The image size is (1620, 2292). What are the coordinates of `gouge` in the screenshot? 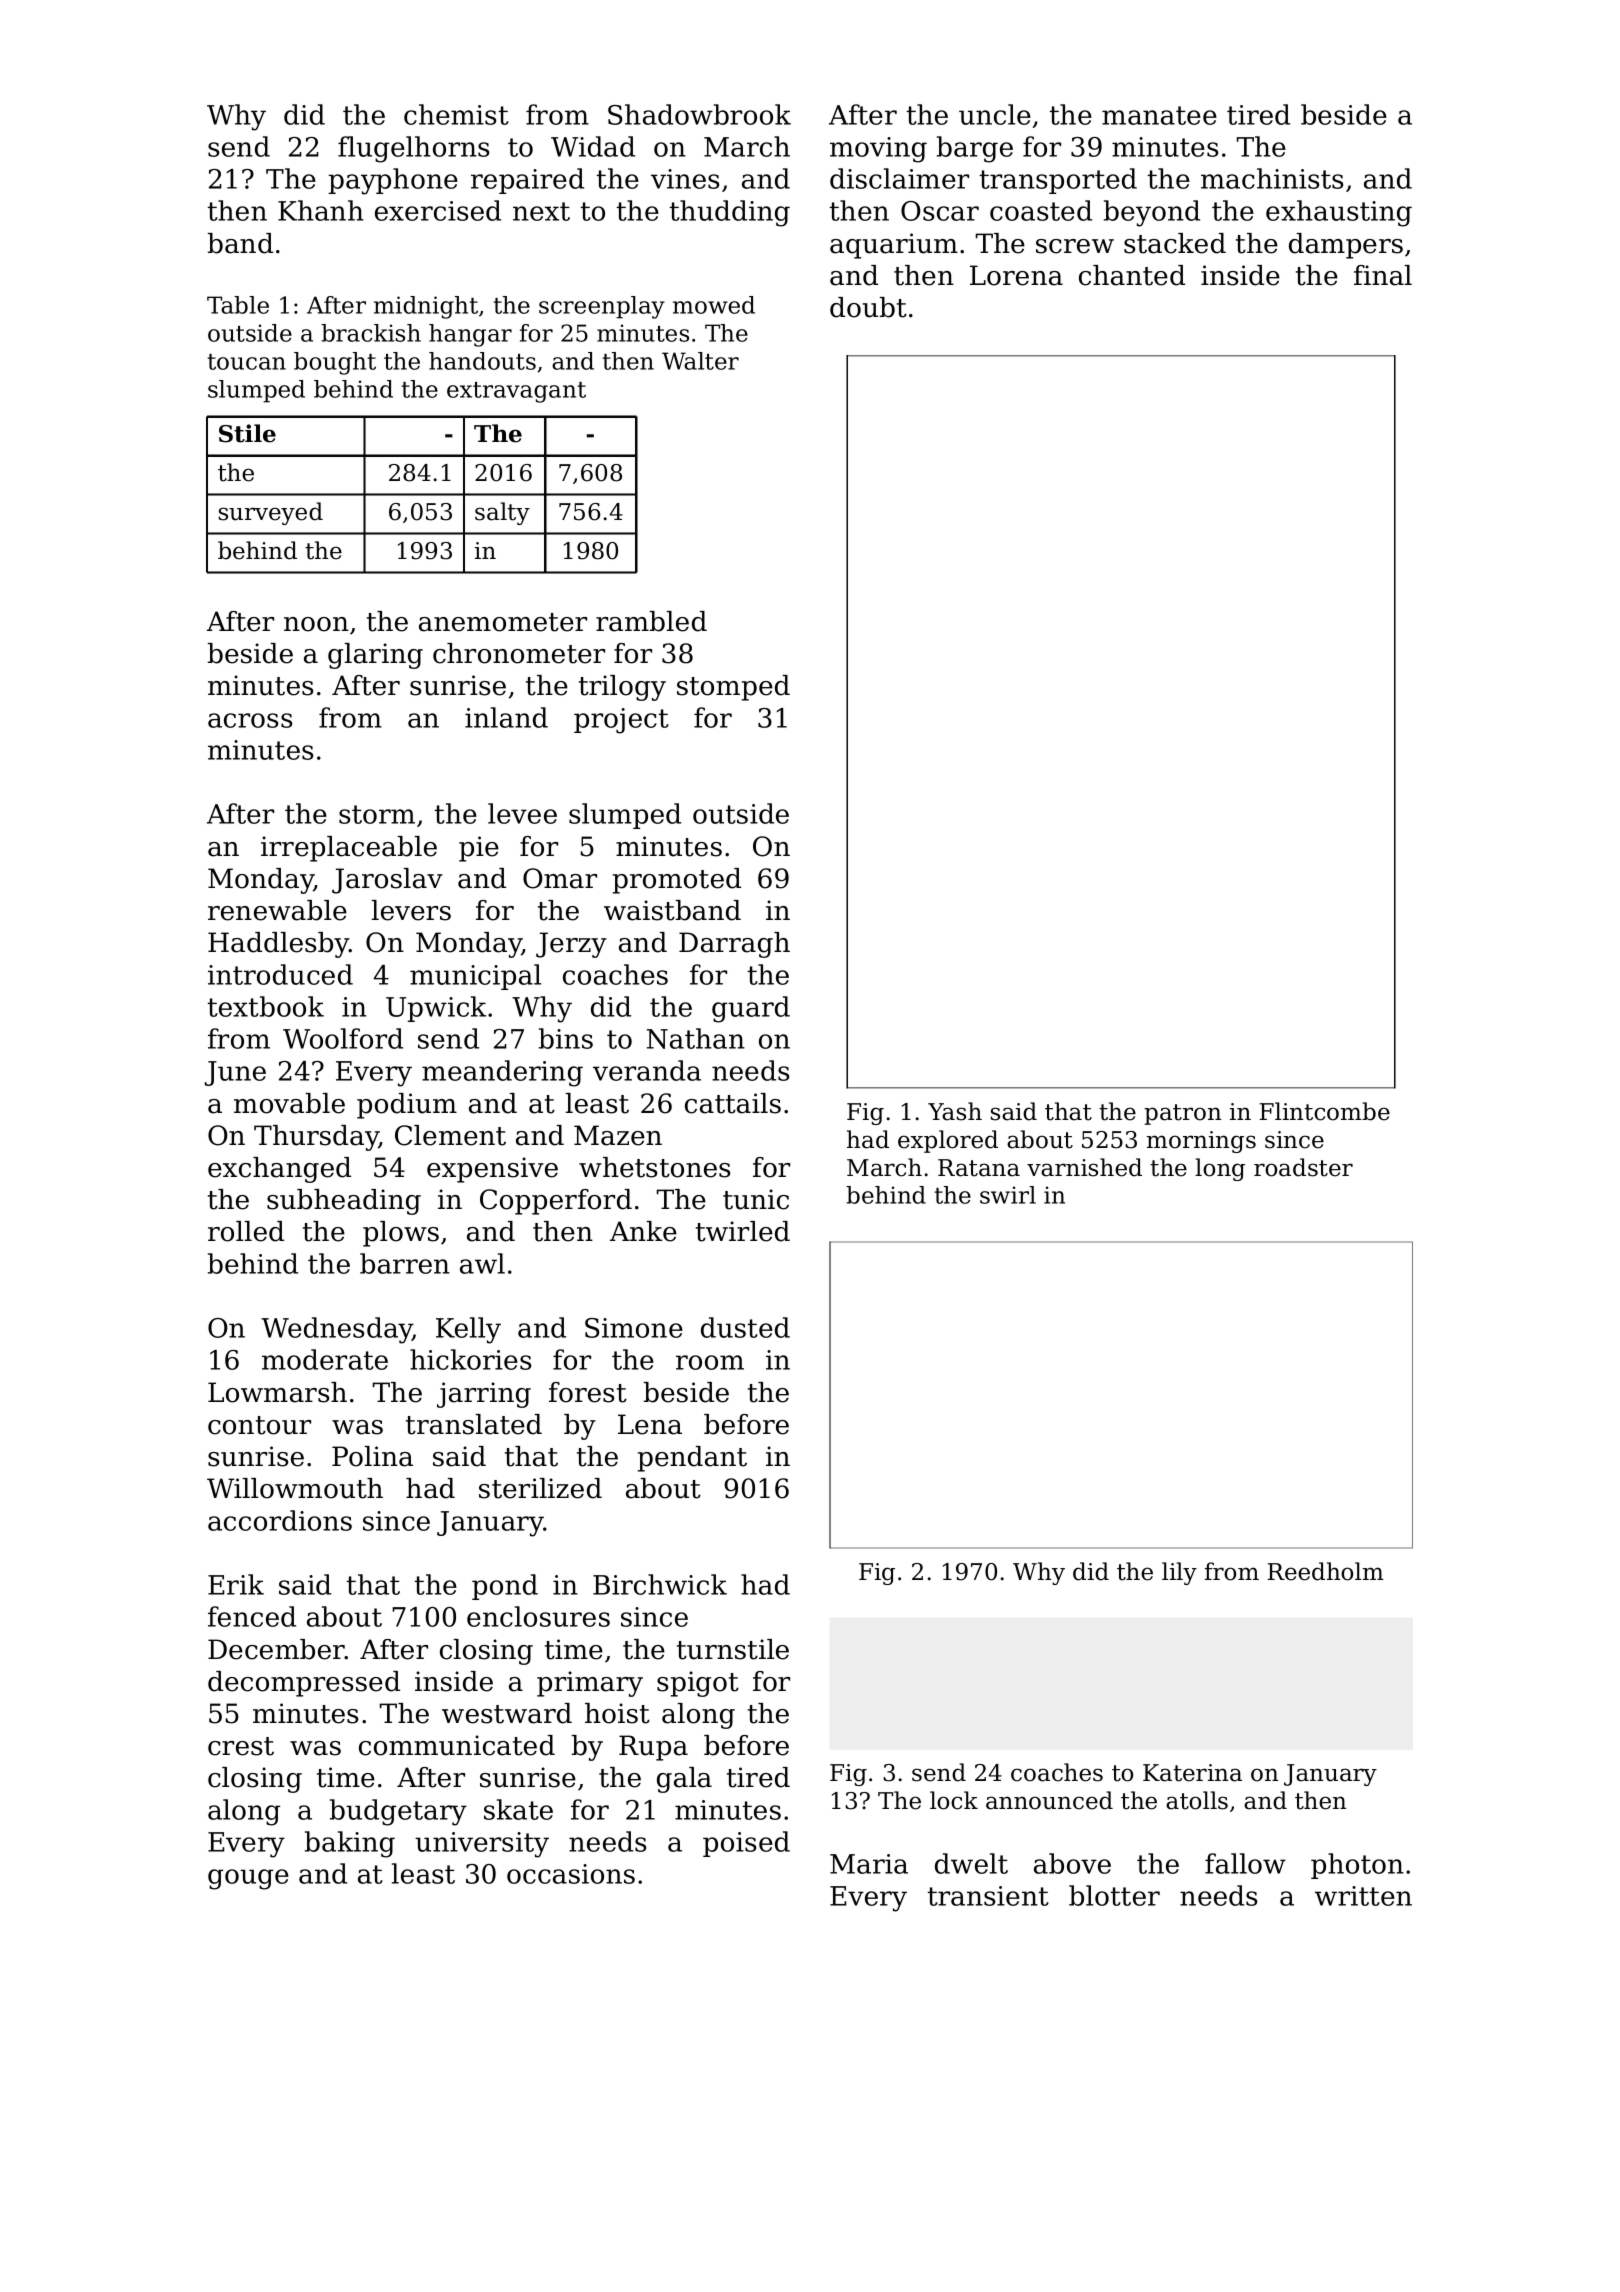 It's located at (248, 1879).
